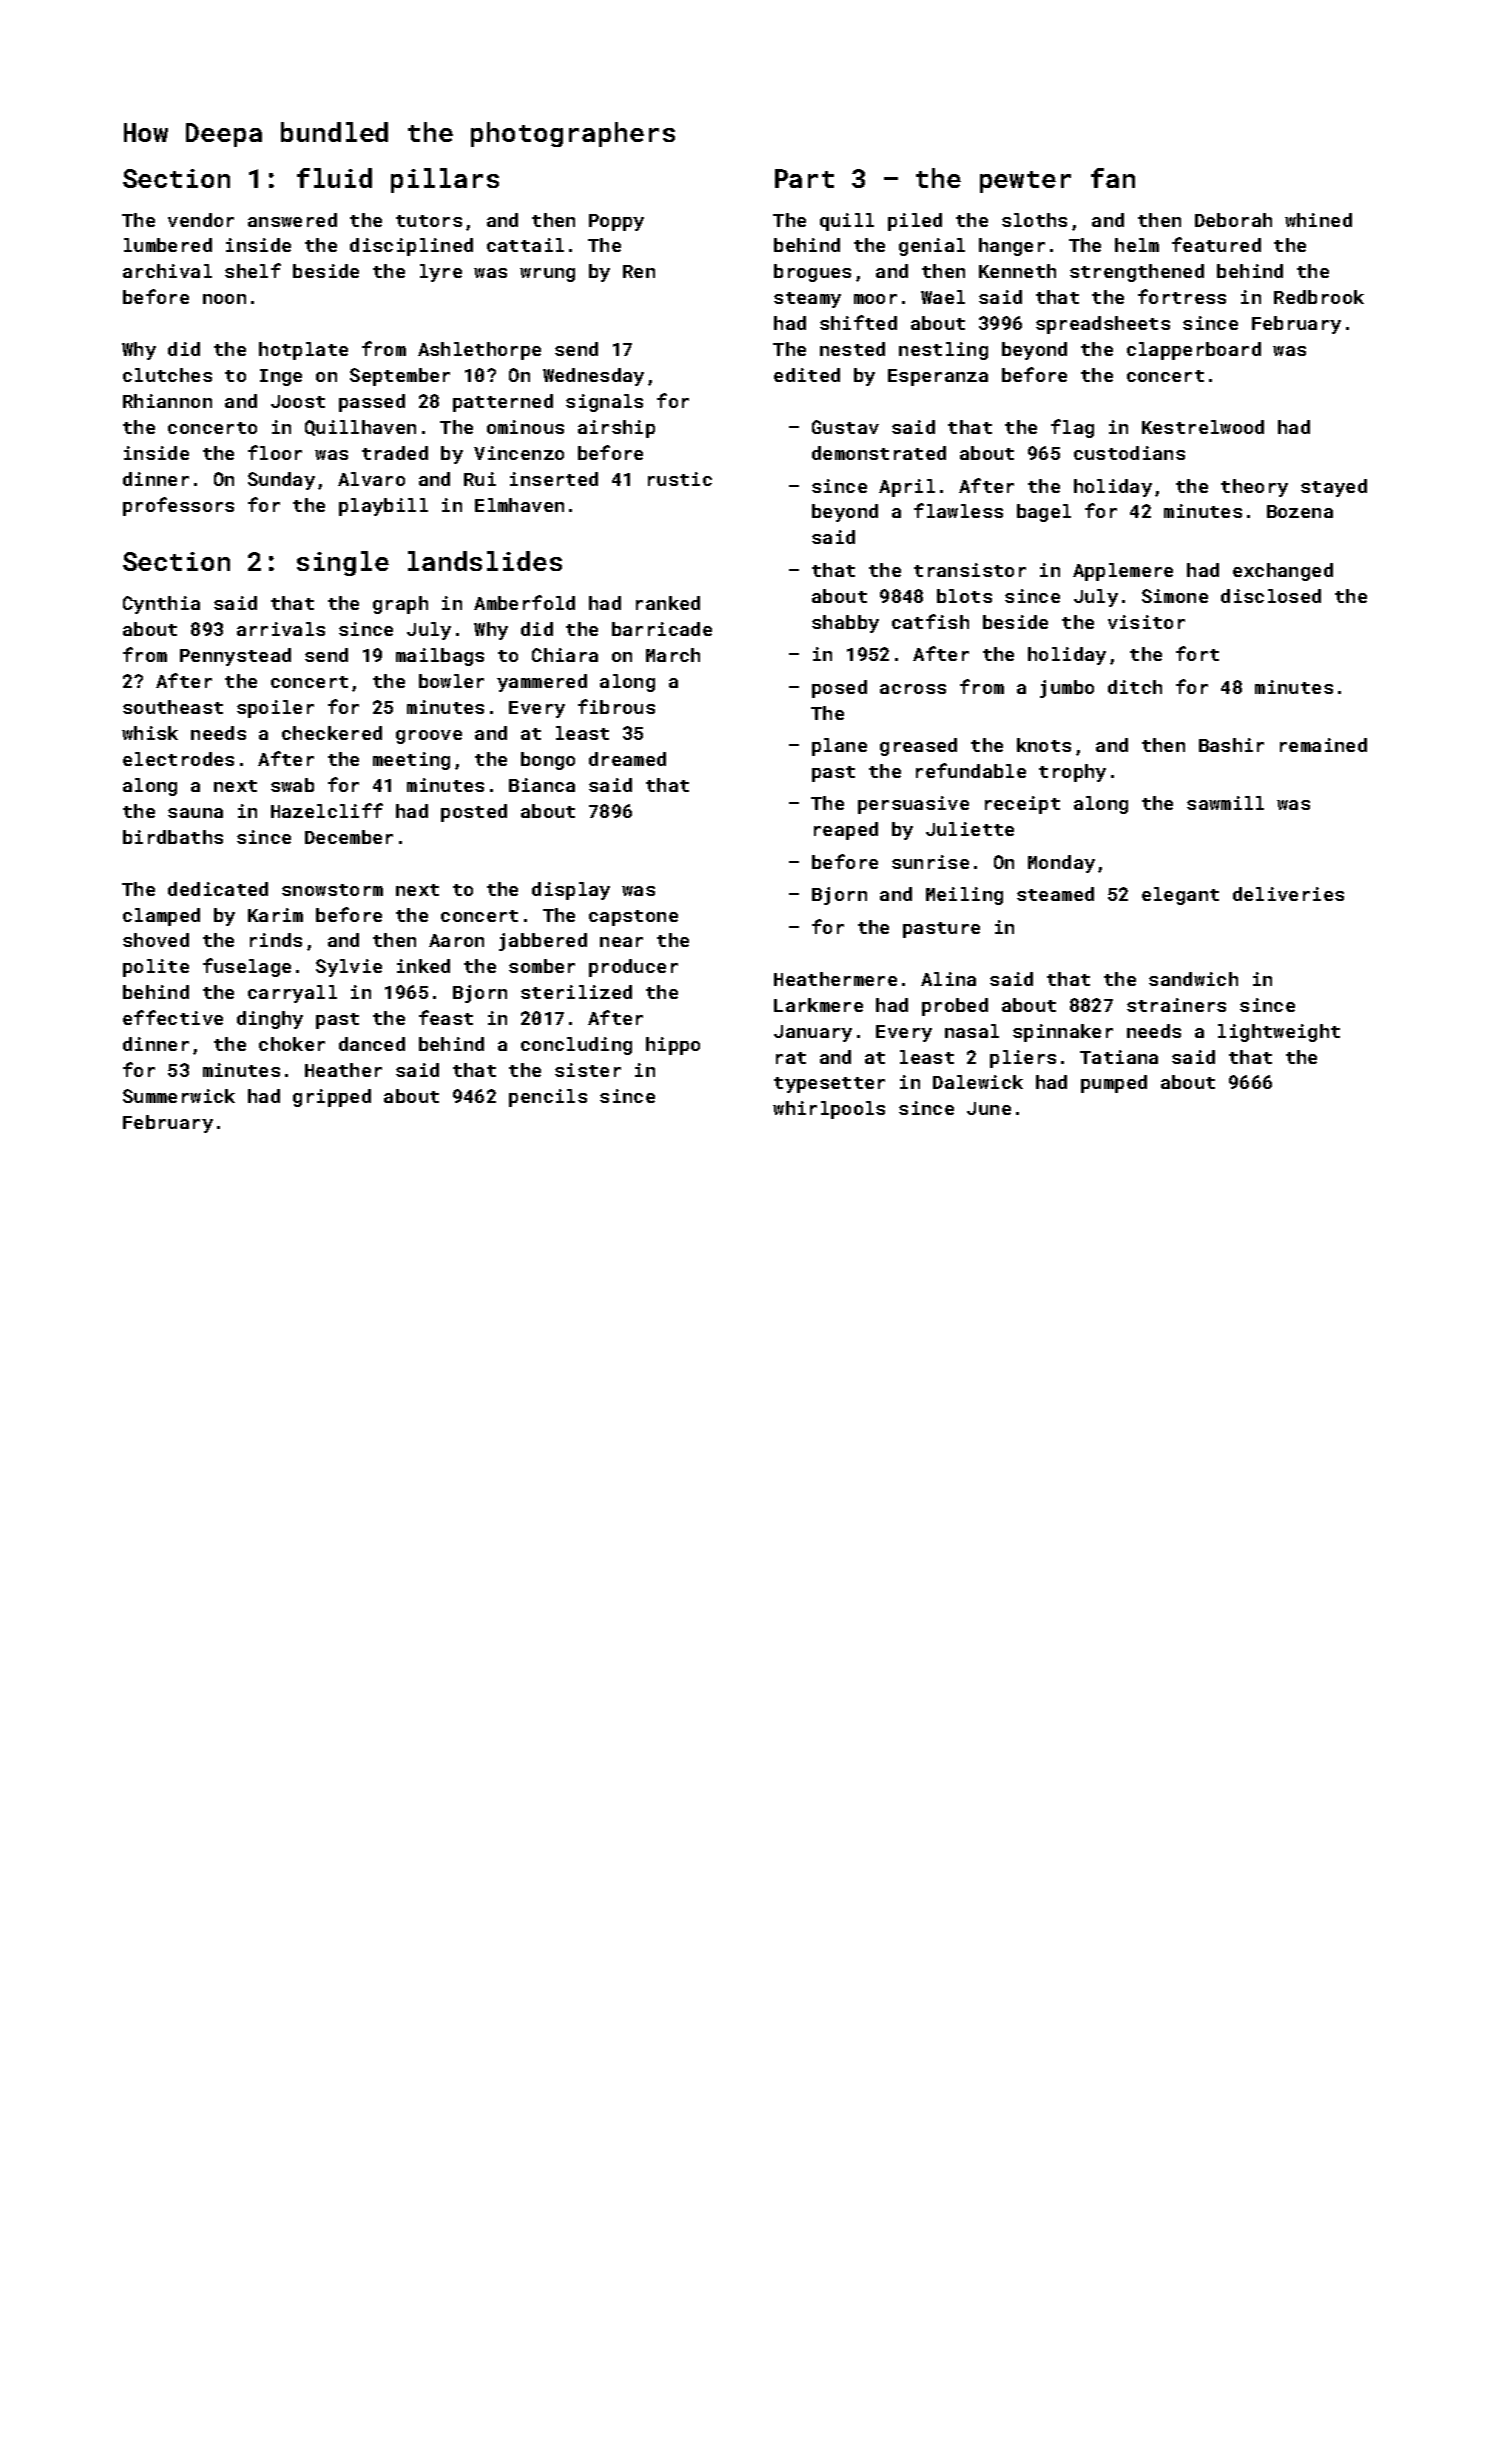 The image size is (1496, 2464). What do you see at coordinates (1319, 297) in the screenshot?
I see `Redbrook` at bounding box center [1319, 297].
